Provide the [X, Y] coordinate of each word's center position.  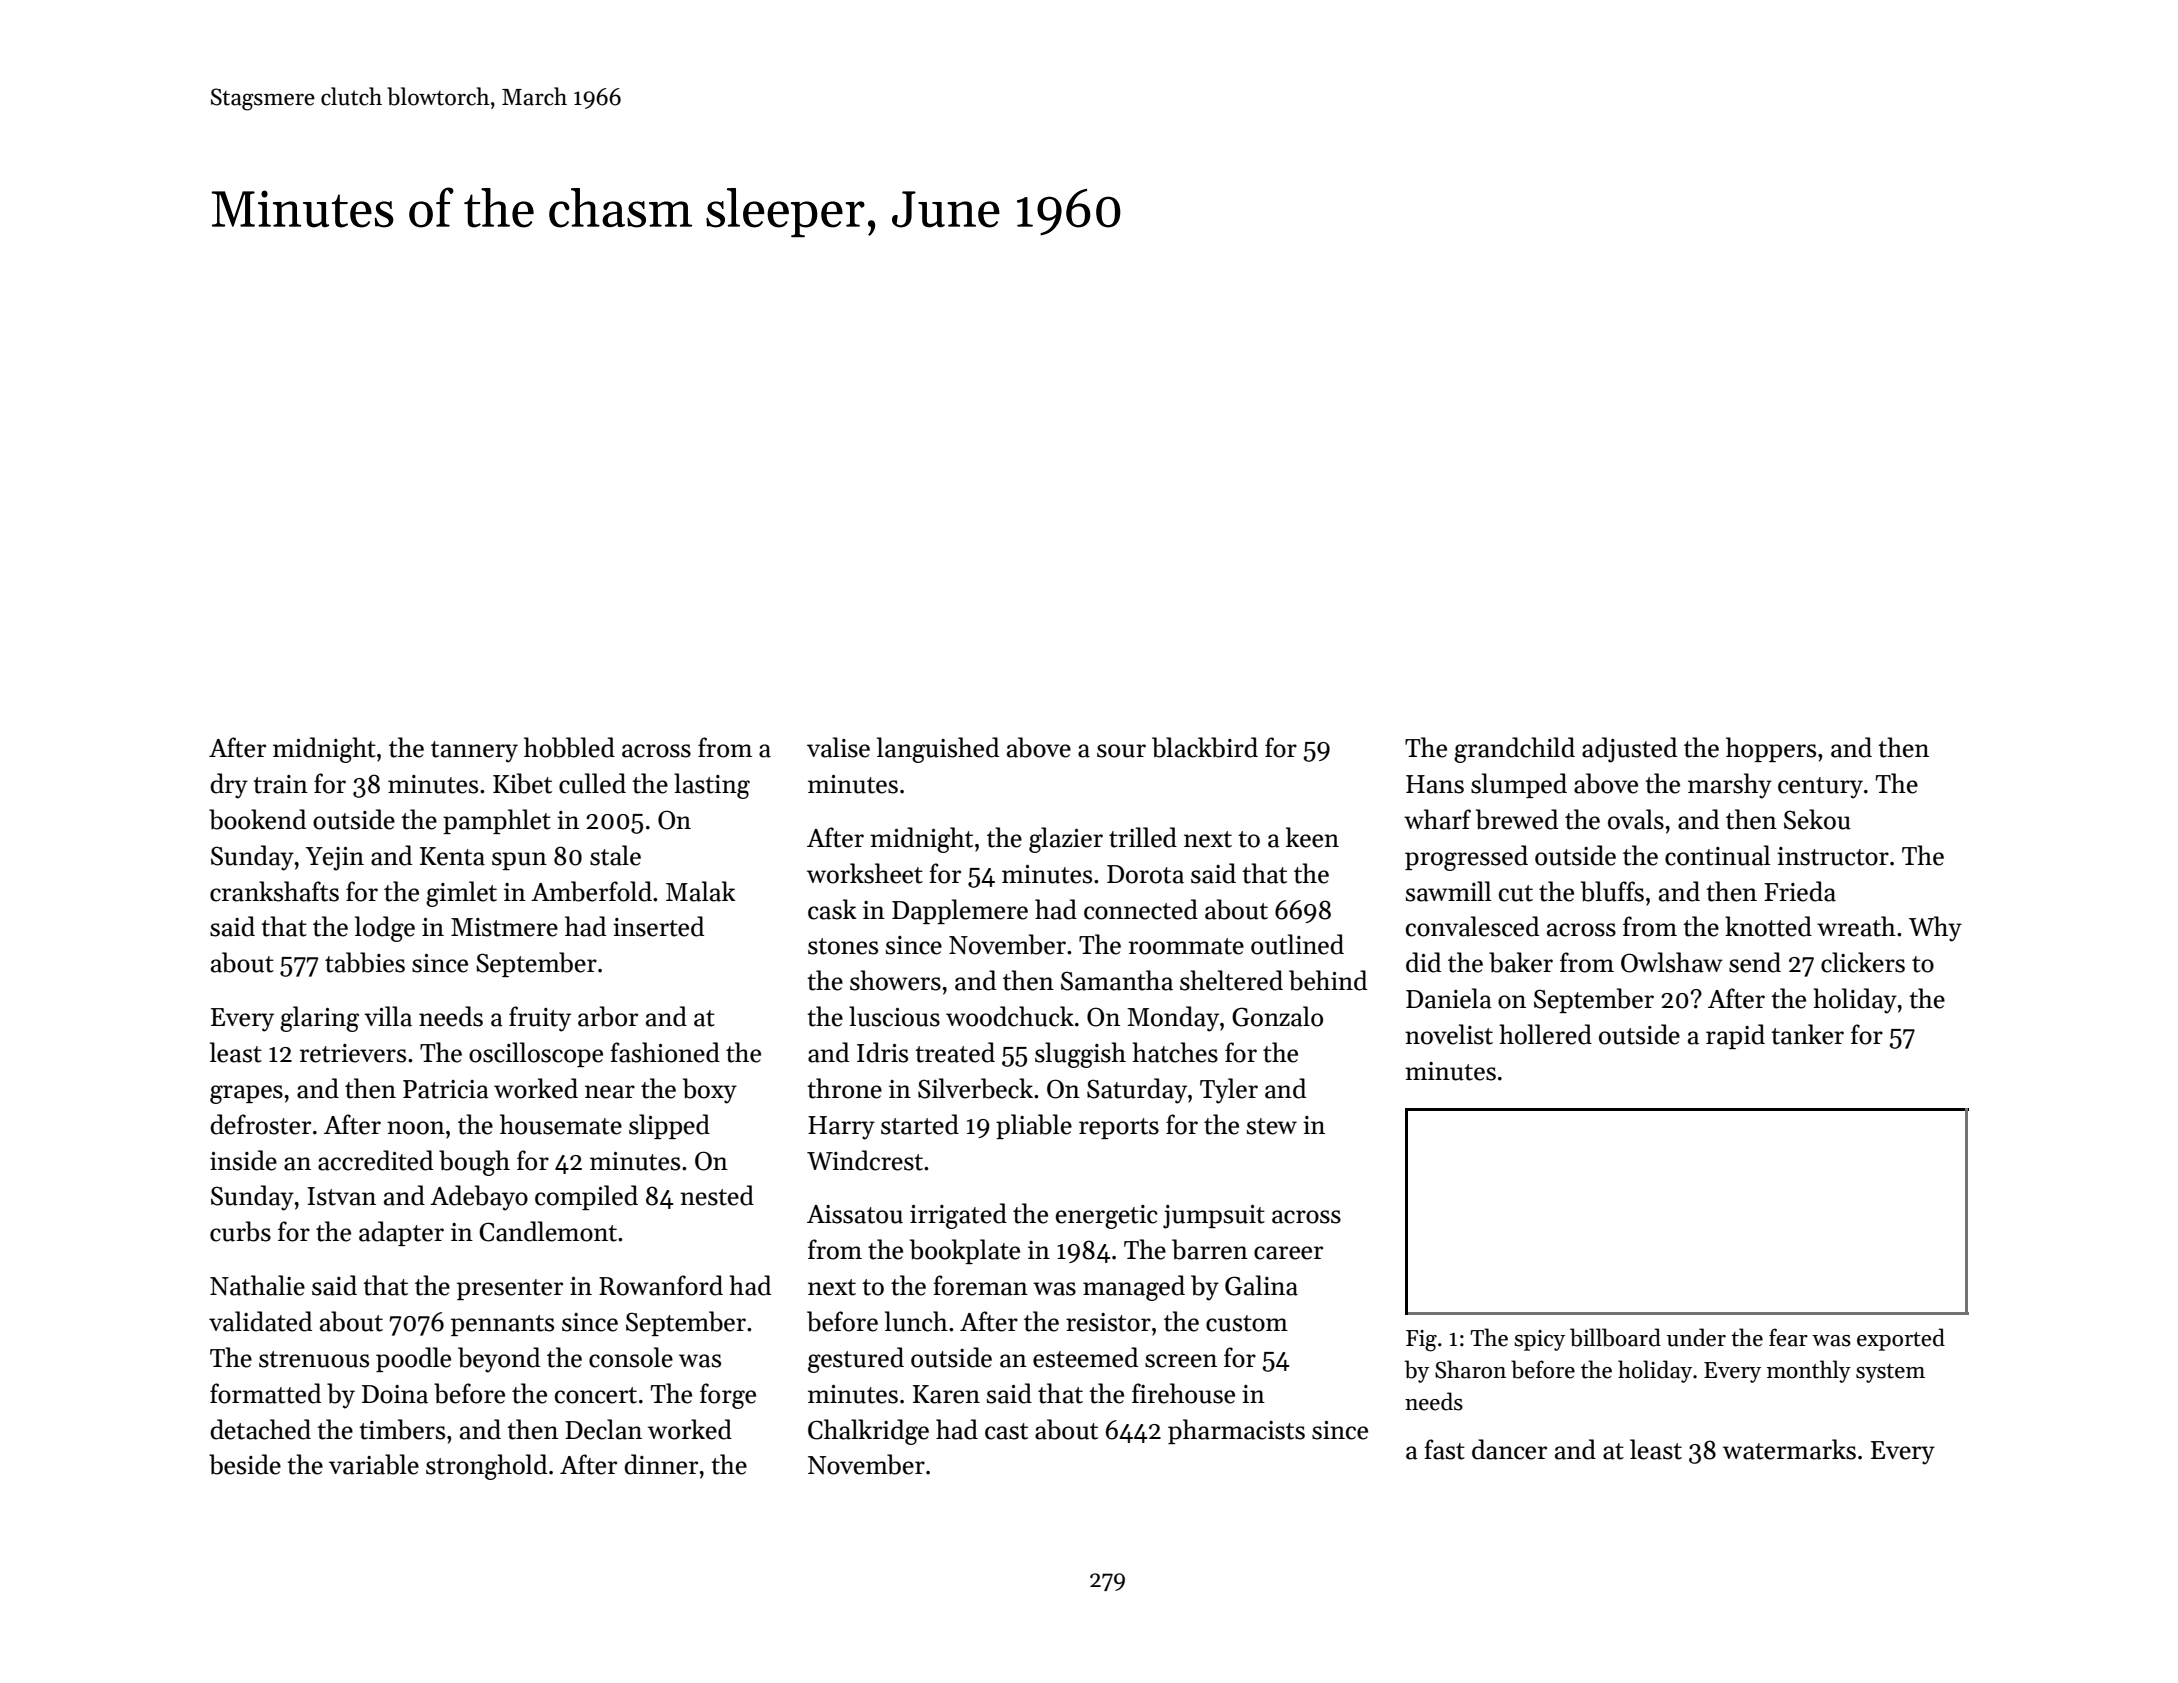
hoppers [1771, 749]
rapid [1735, 1036]
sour [1121, 751]
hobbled [569, 747]
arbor [608, 1016]
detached [260, 1429]
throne [844, 1088]
